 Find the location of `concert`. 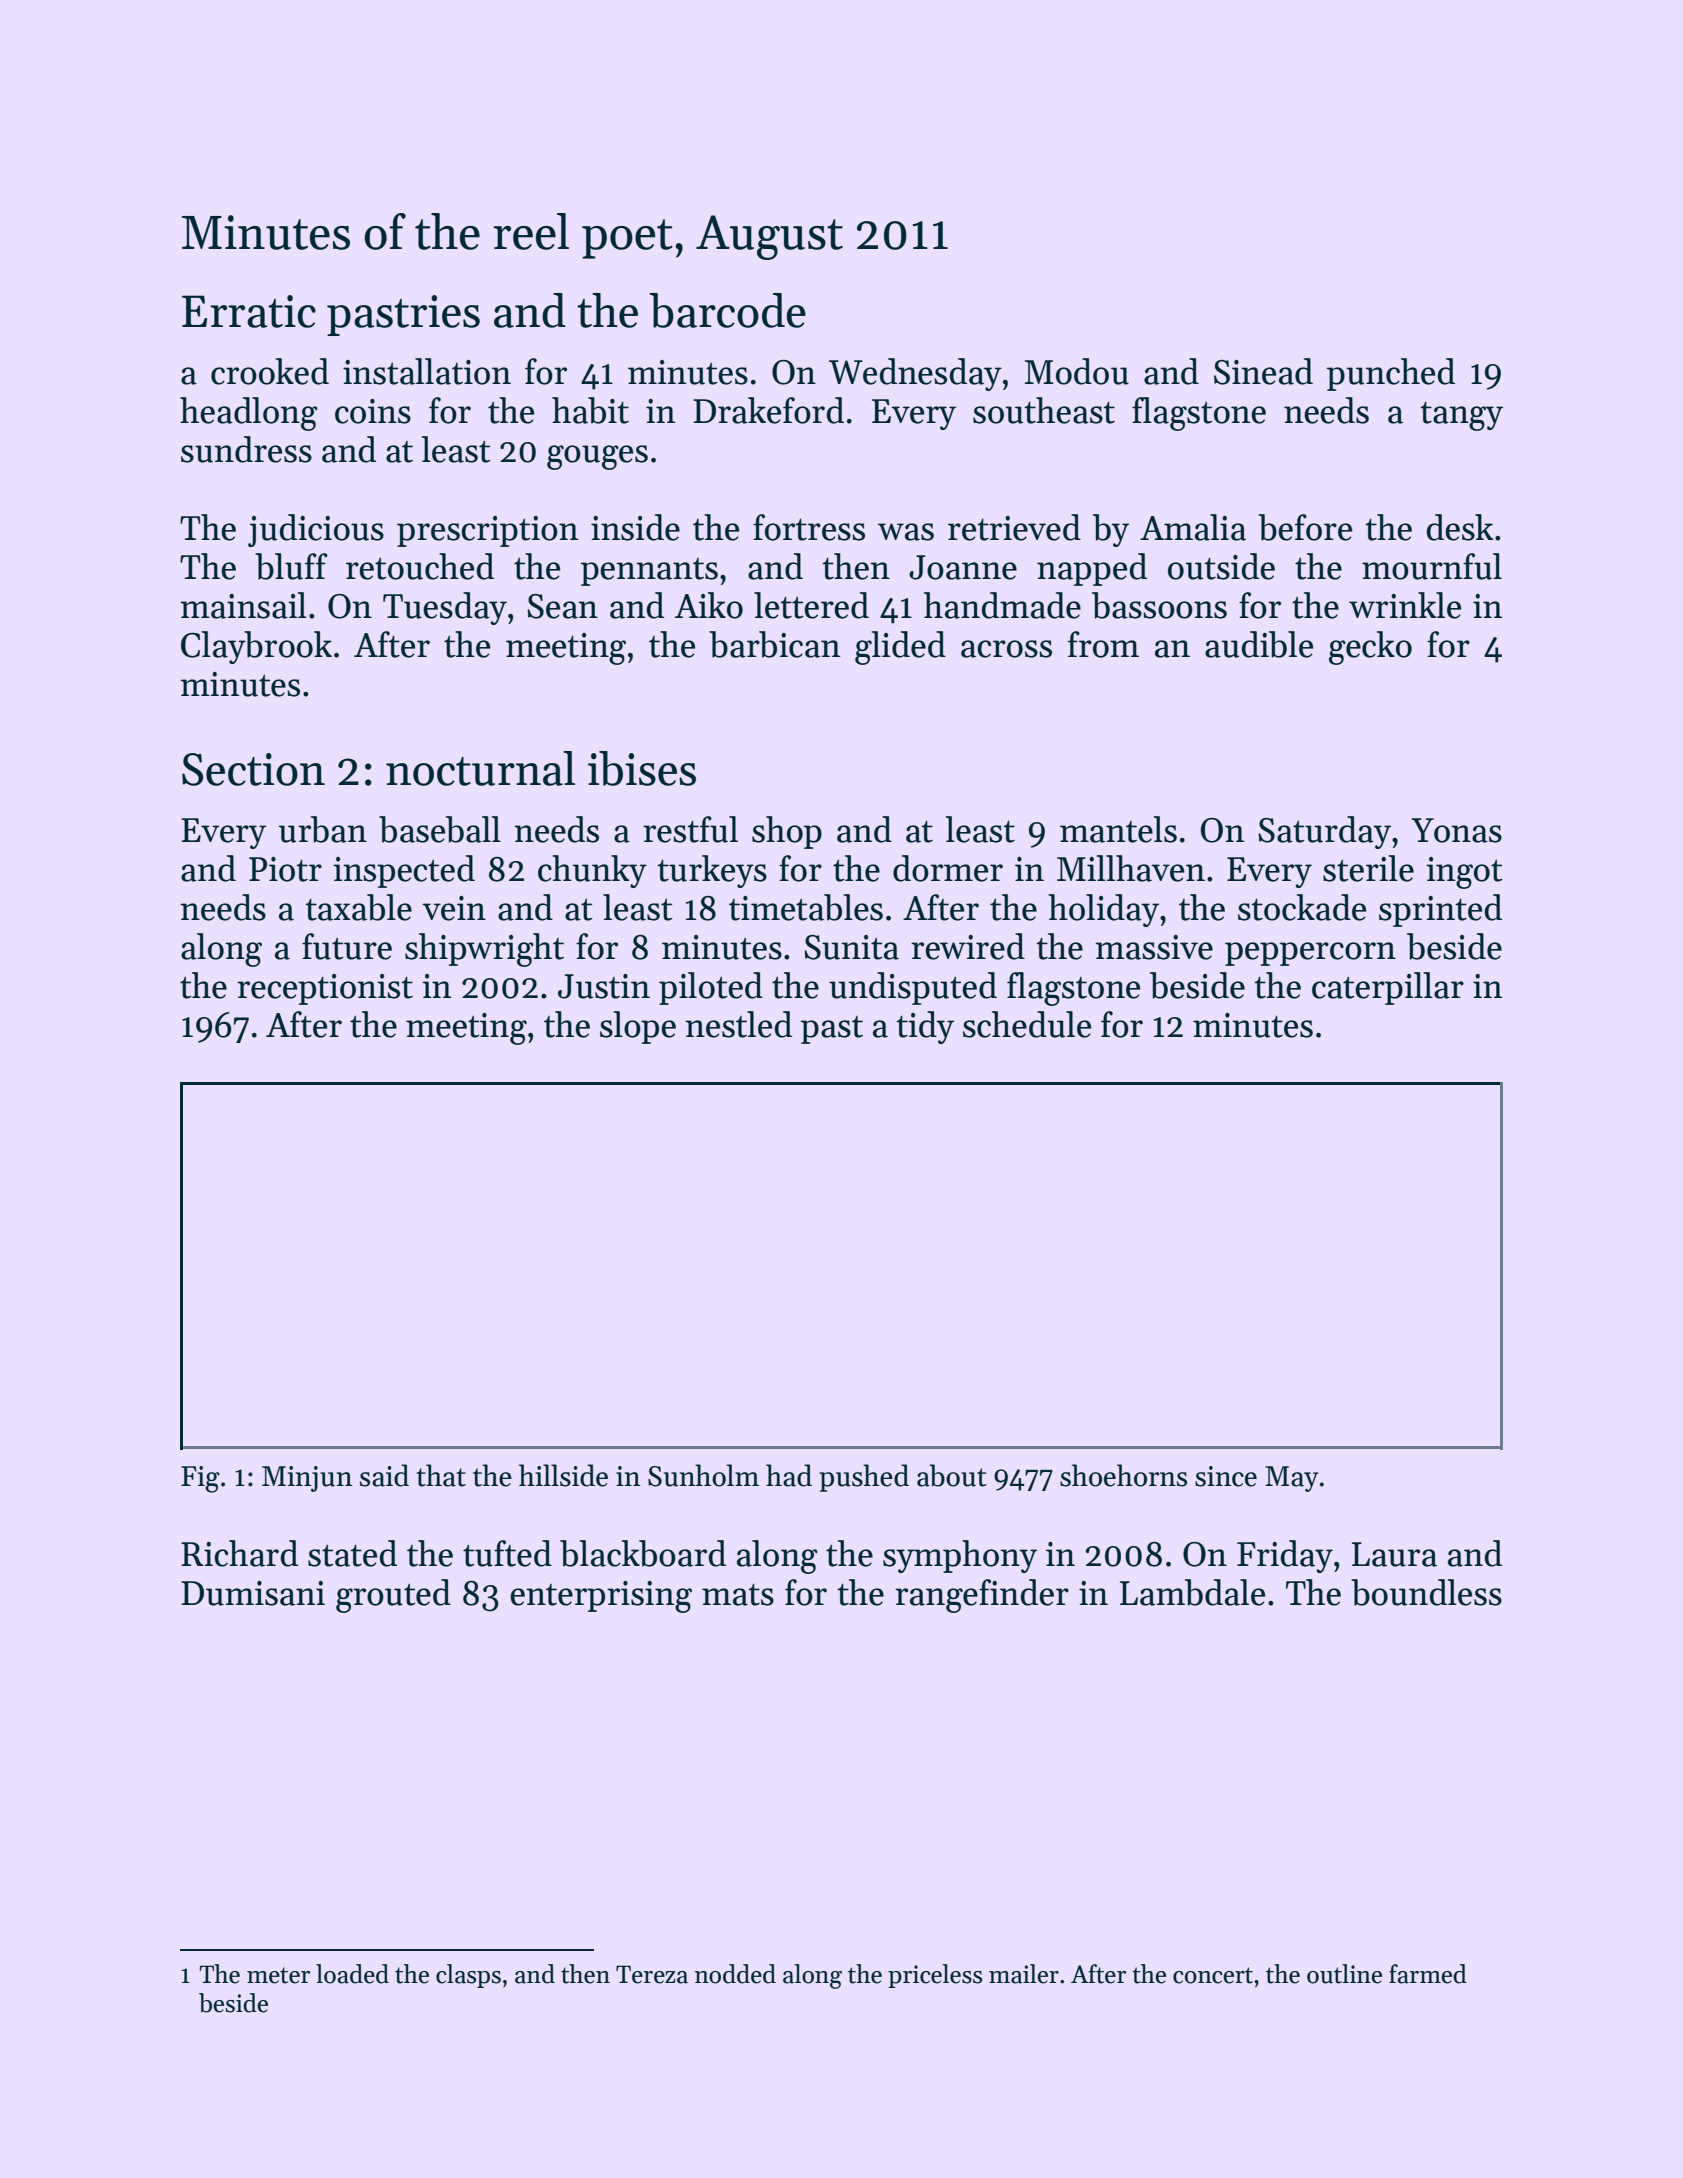

concert is located at coordinates (1213, 1975).
